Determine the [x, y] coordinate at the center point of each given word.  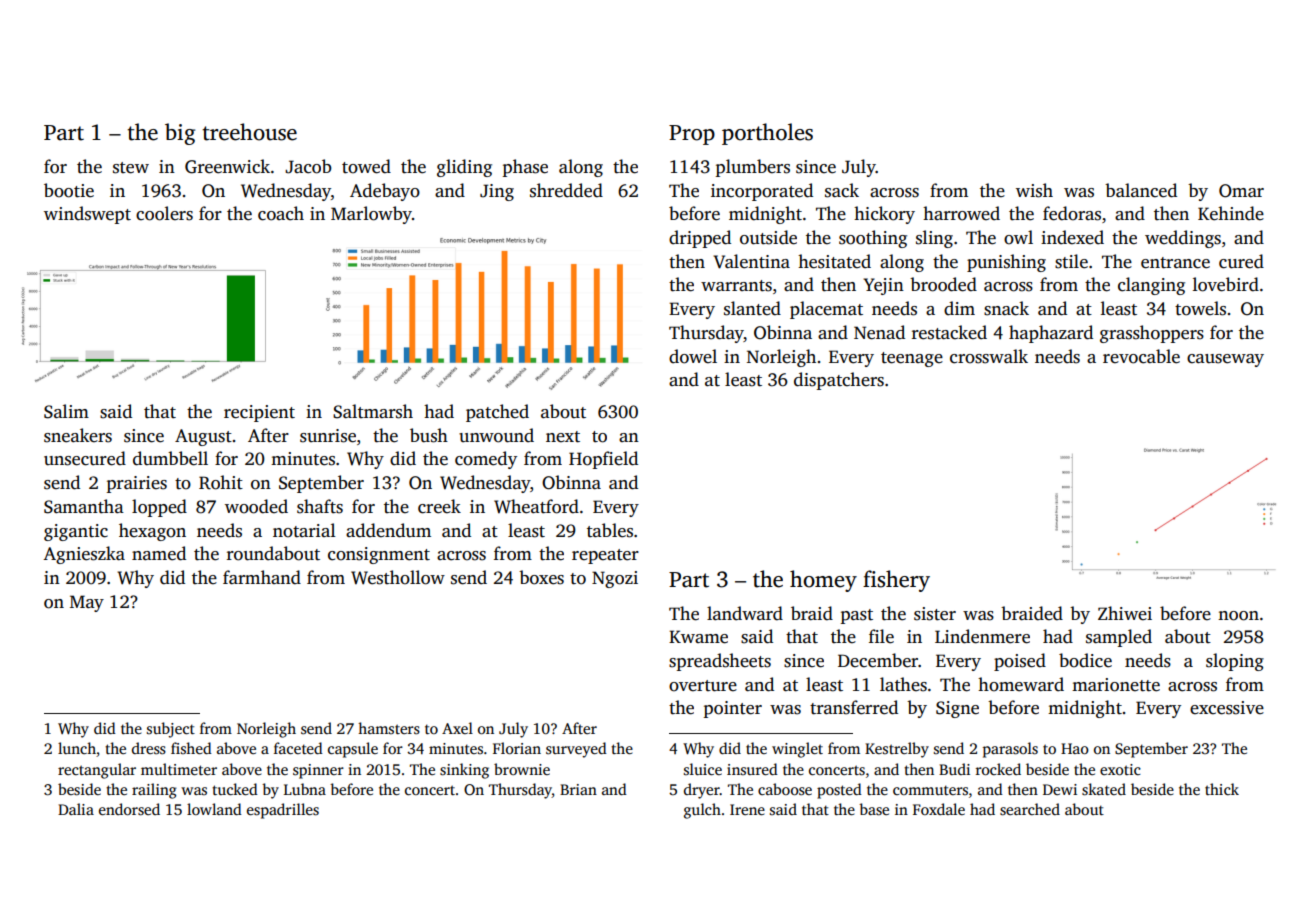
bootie [69, 190]
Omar [1241, 191]
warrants [736, 286]
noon [1238, 616]
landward [745, 613]
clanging [1151, 286]
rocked [998, 769]
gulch [702, 811]
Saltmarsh [373, 411]
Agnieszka [84, 555]
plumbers [753, 168]
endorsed [129, 809]
